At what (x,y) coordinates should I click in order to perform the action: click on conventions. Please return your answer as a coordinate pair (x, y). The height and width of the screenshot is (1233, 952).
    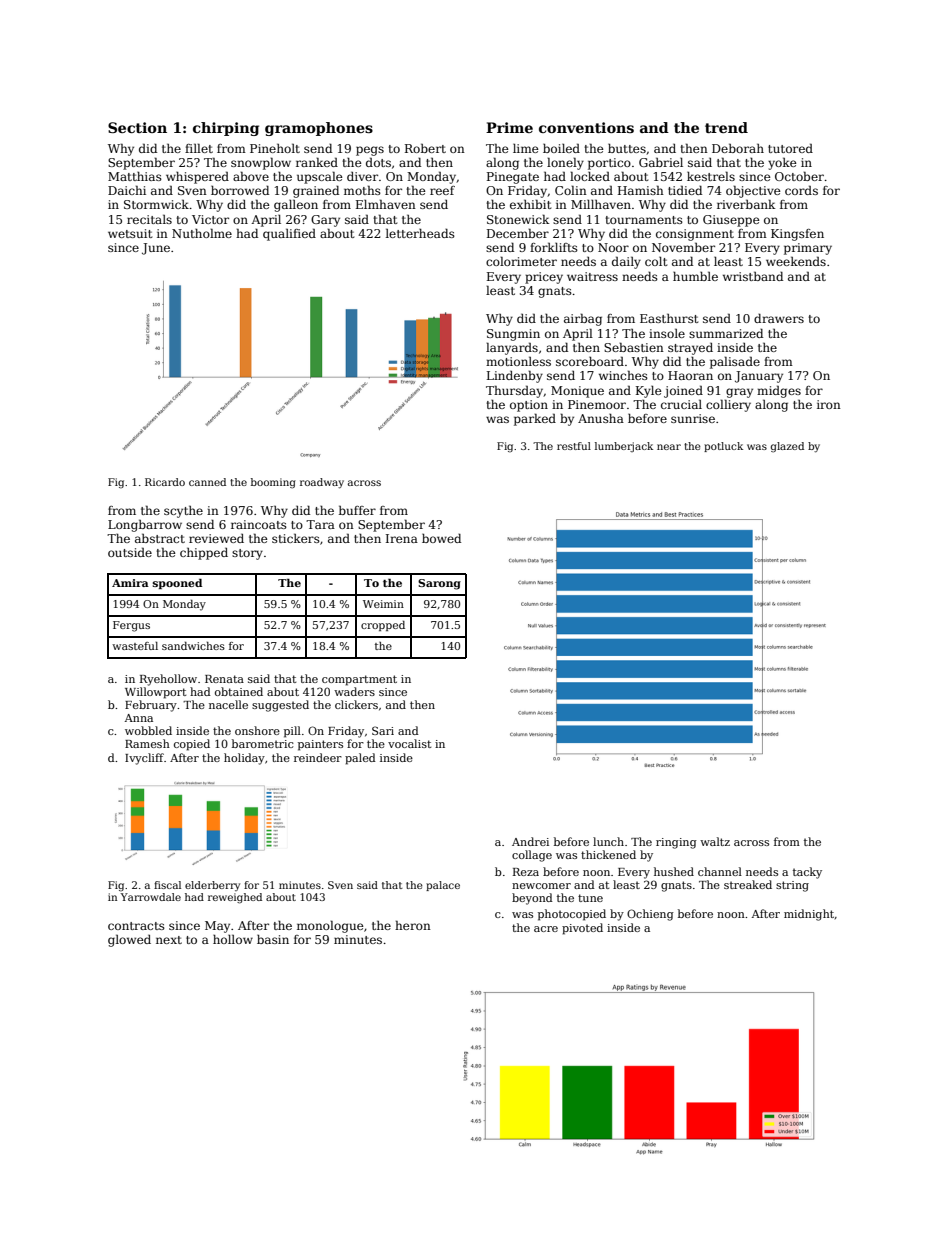
    Looking at the image, I should click on (586, 127).
